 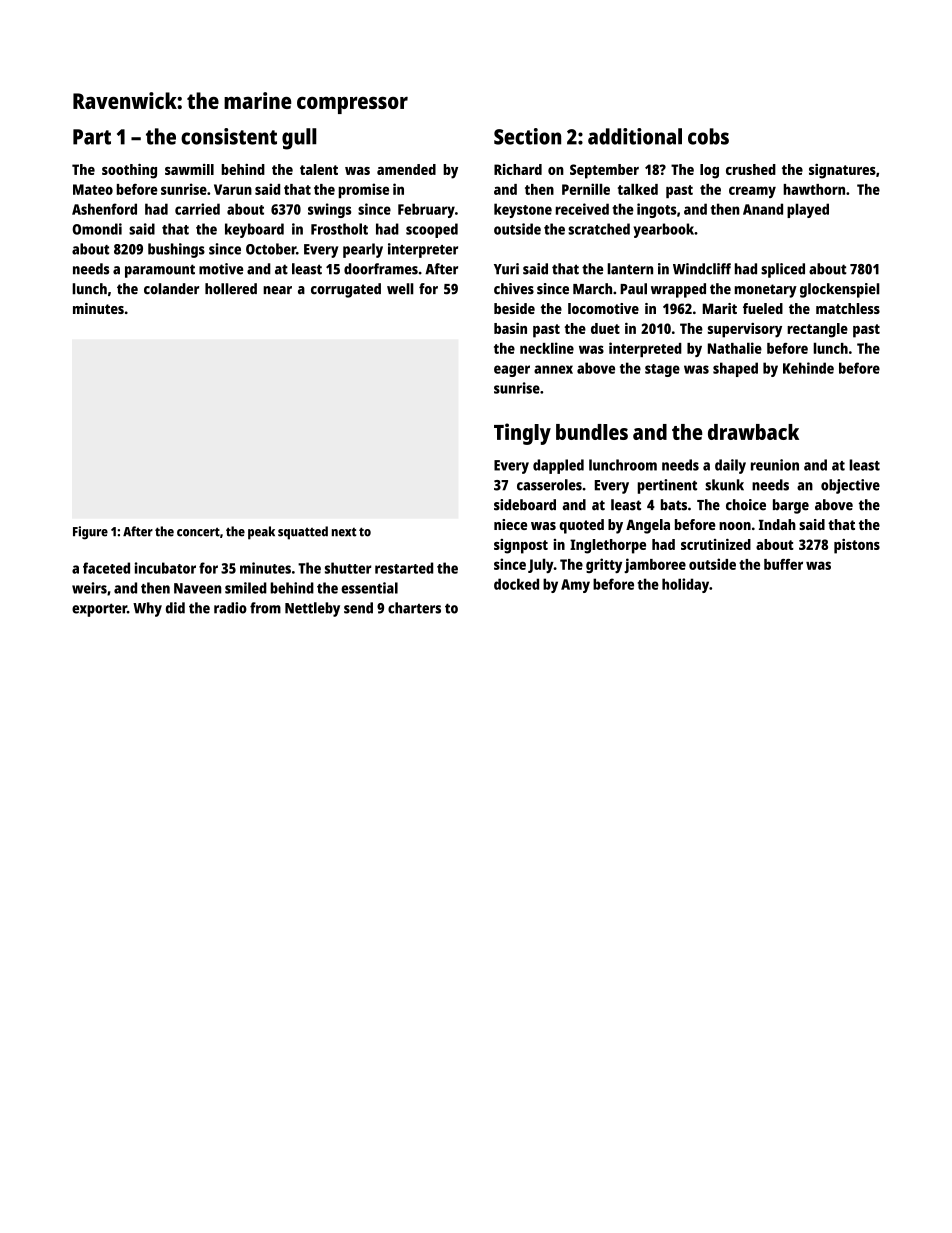 I want to click on soothing, so click(x=129, y=171).
